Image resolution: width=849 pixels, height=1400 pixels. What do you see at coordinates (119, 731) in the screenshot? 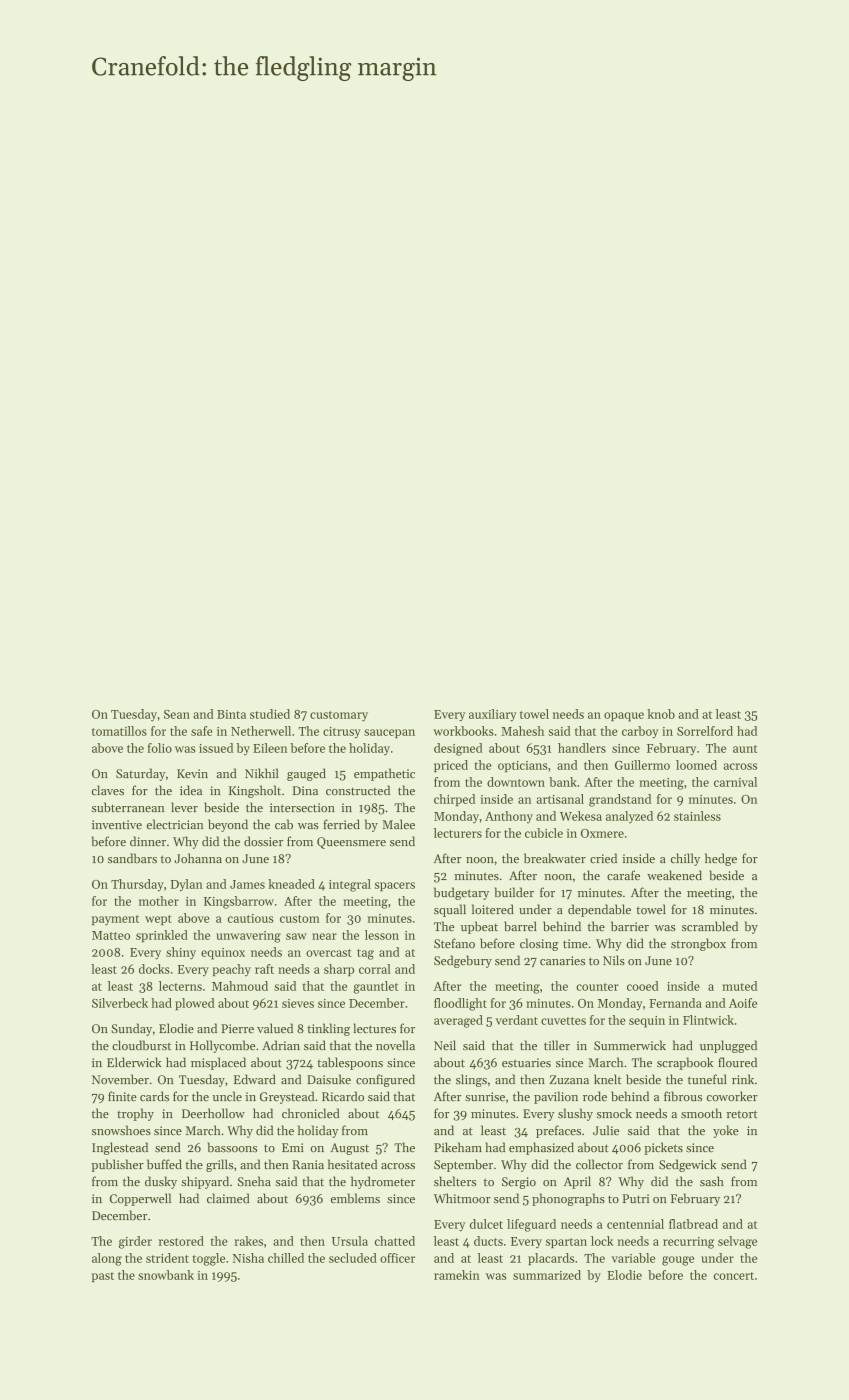
I see `tomatillos` at bounding box center [119, 731].
